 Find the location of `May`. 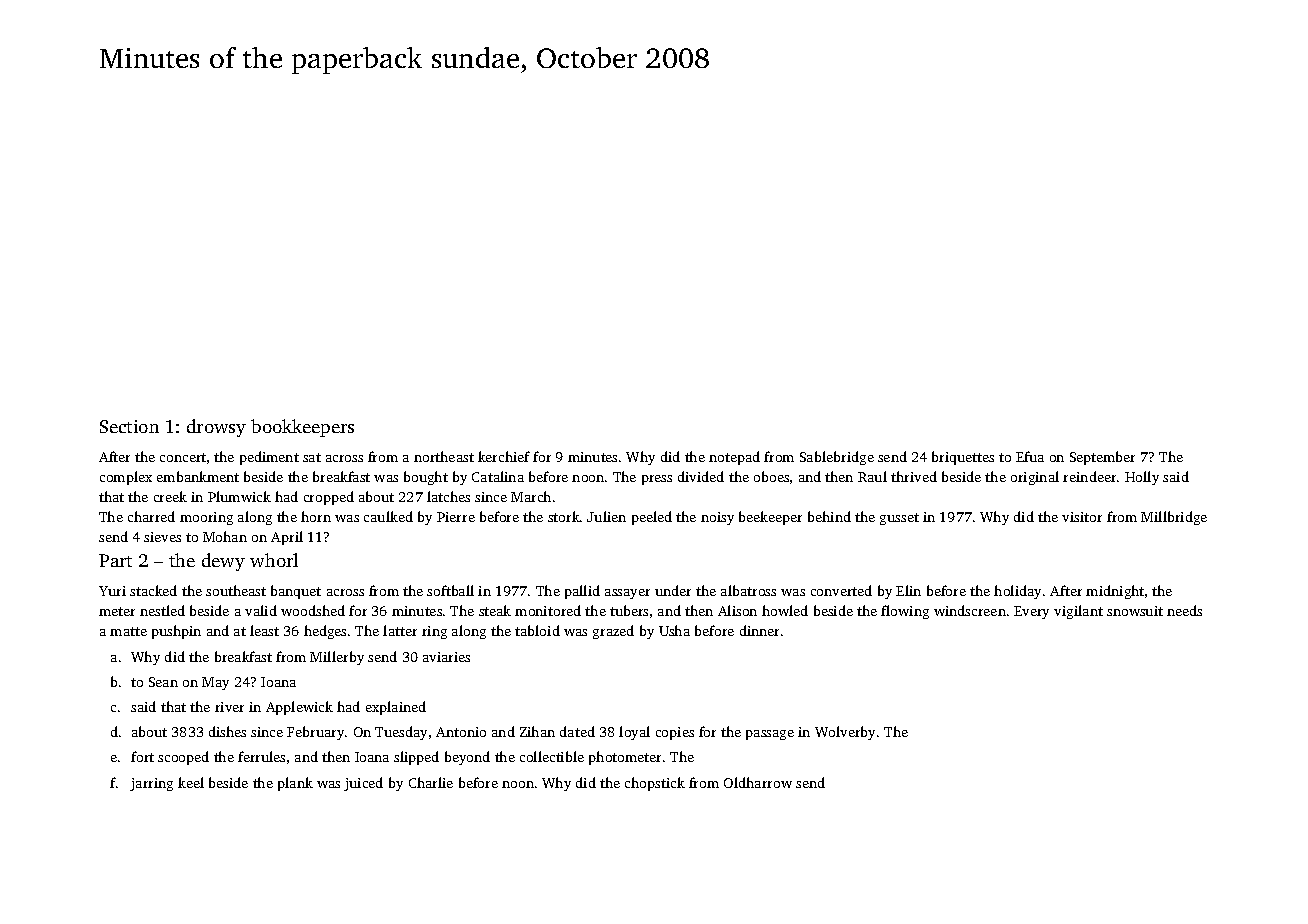

May is located at coordinates (215, 683).
